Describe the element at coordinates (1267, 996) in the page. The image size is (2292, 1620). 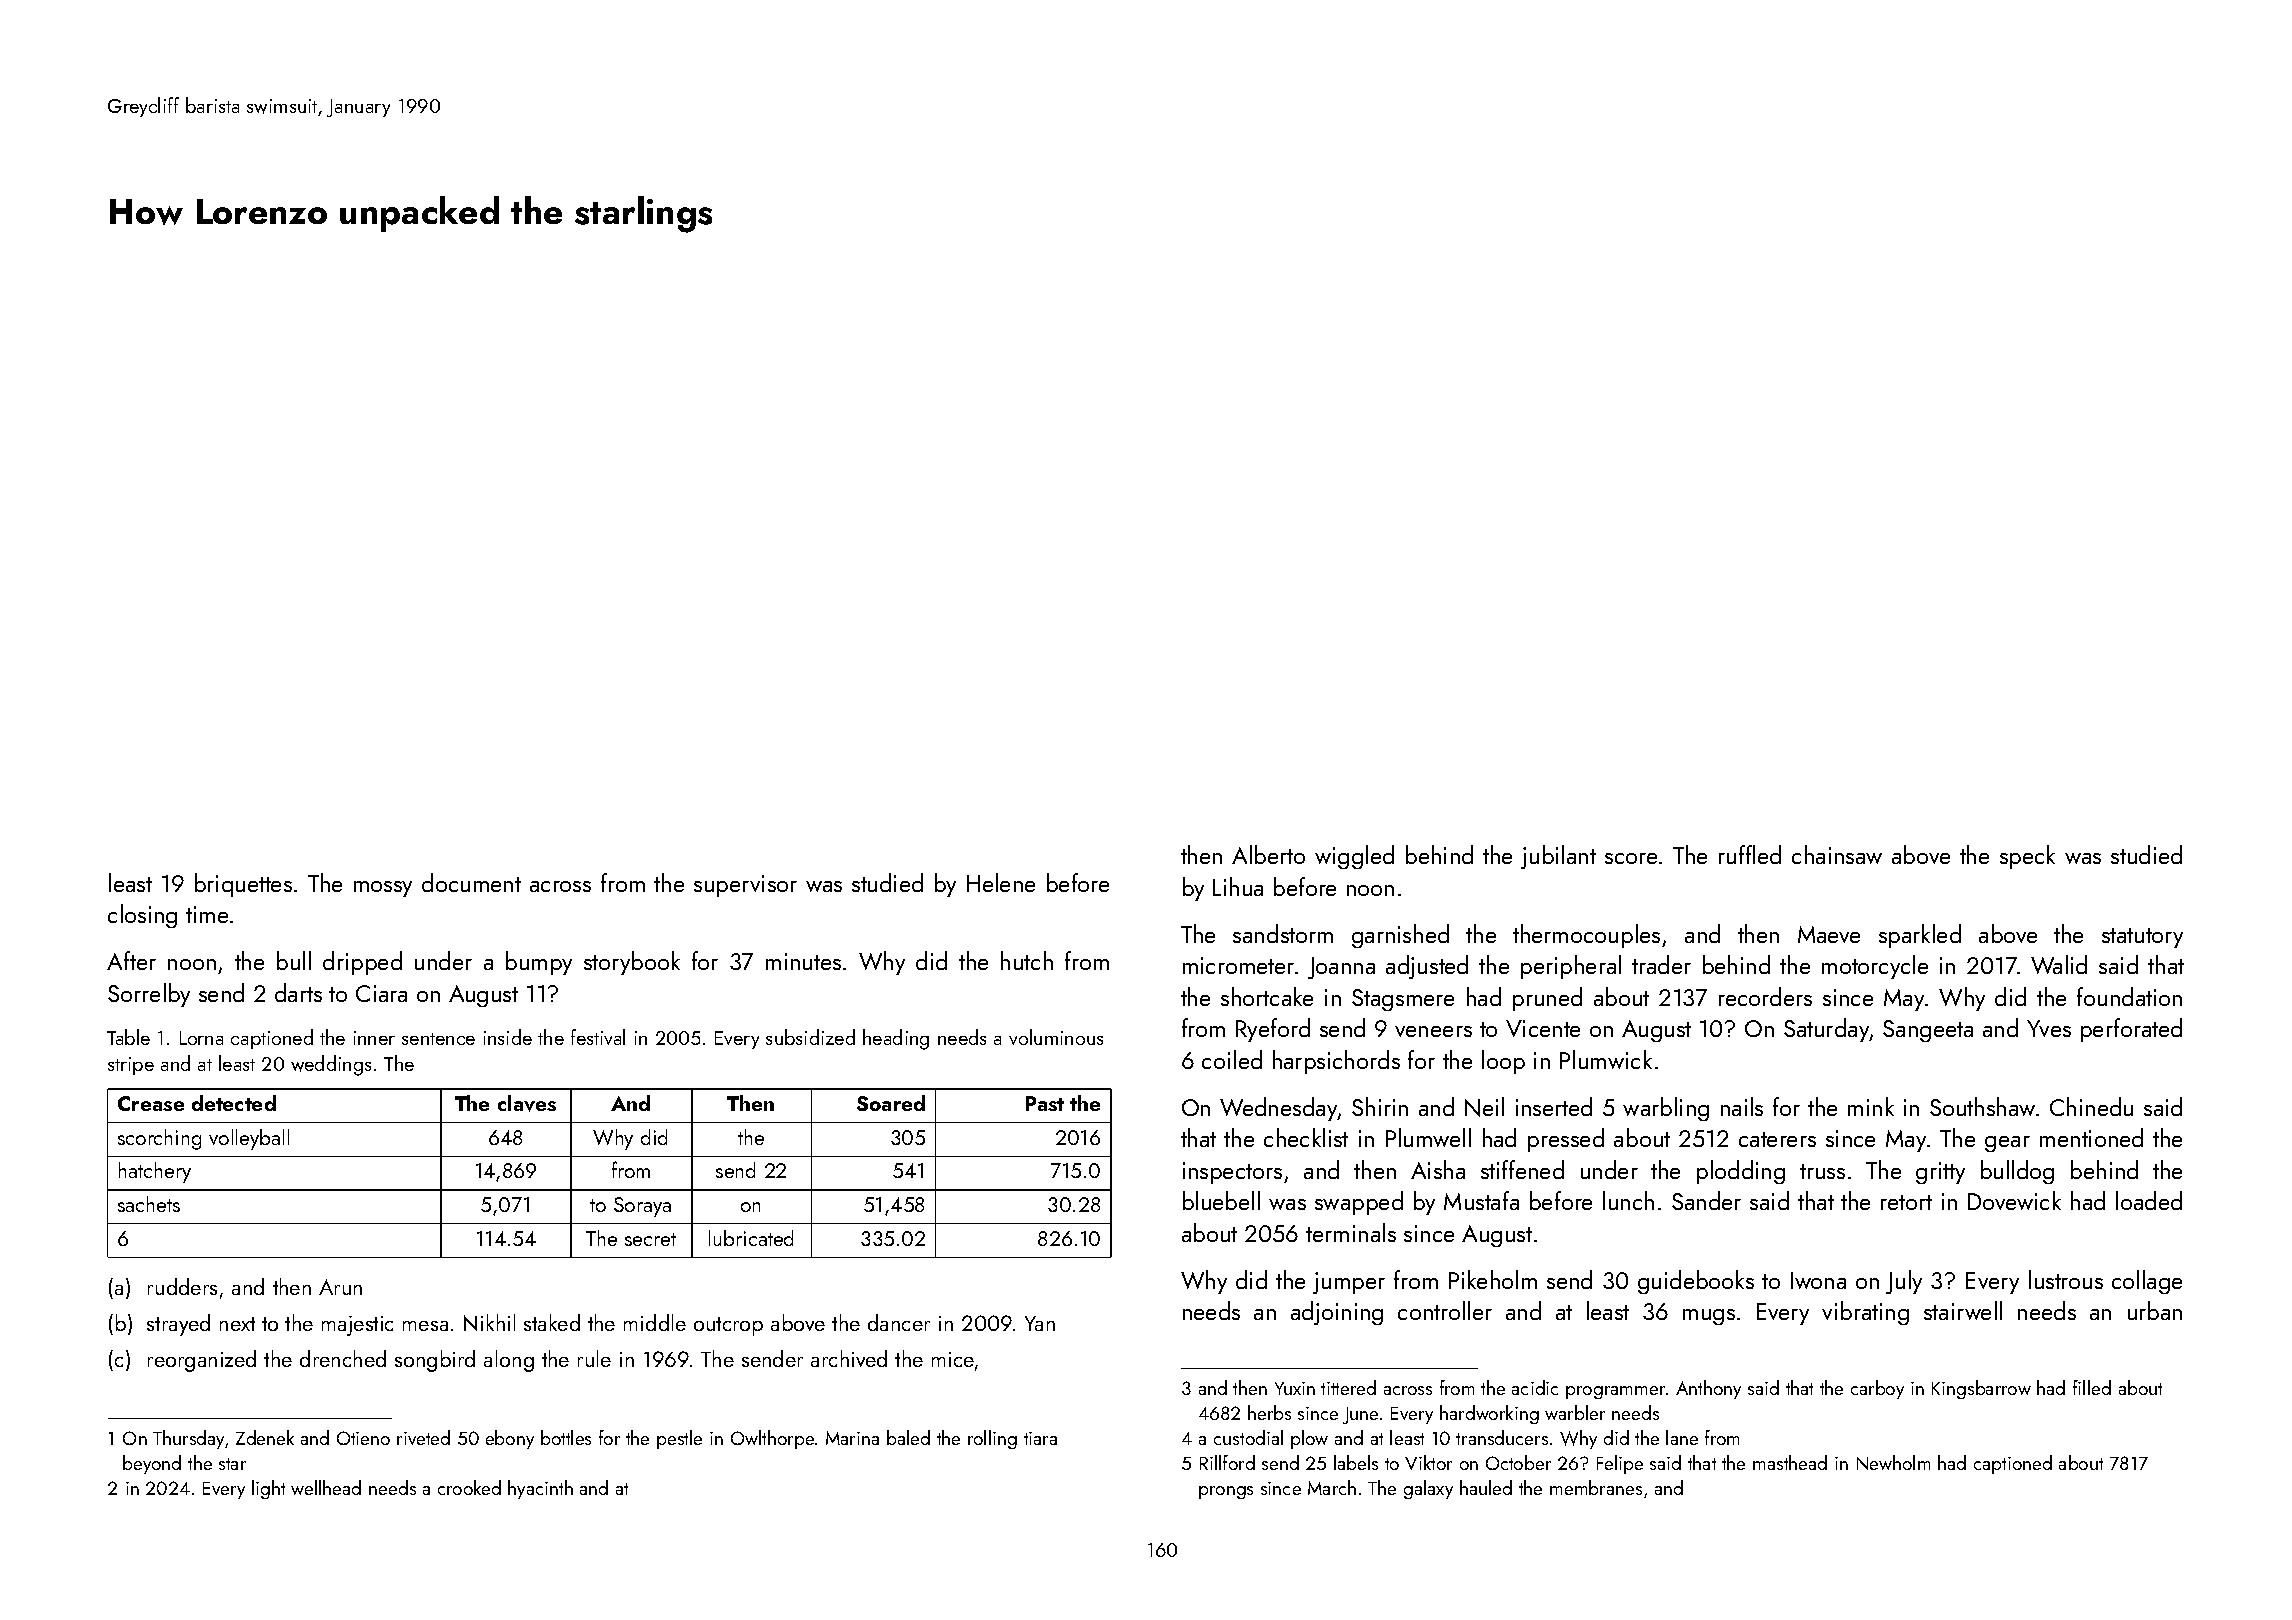
I see `shortcake` at that location.
